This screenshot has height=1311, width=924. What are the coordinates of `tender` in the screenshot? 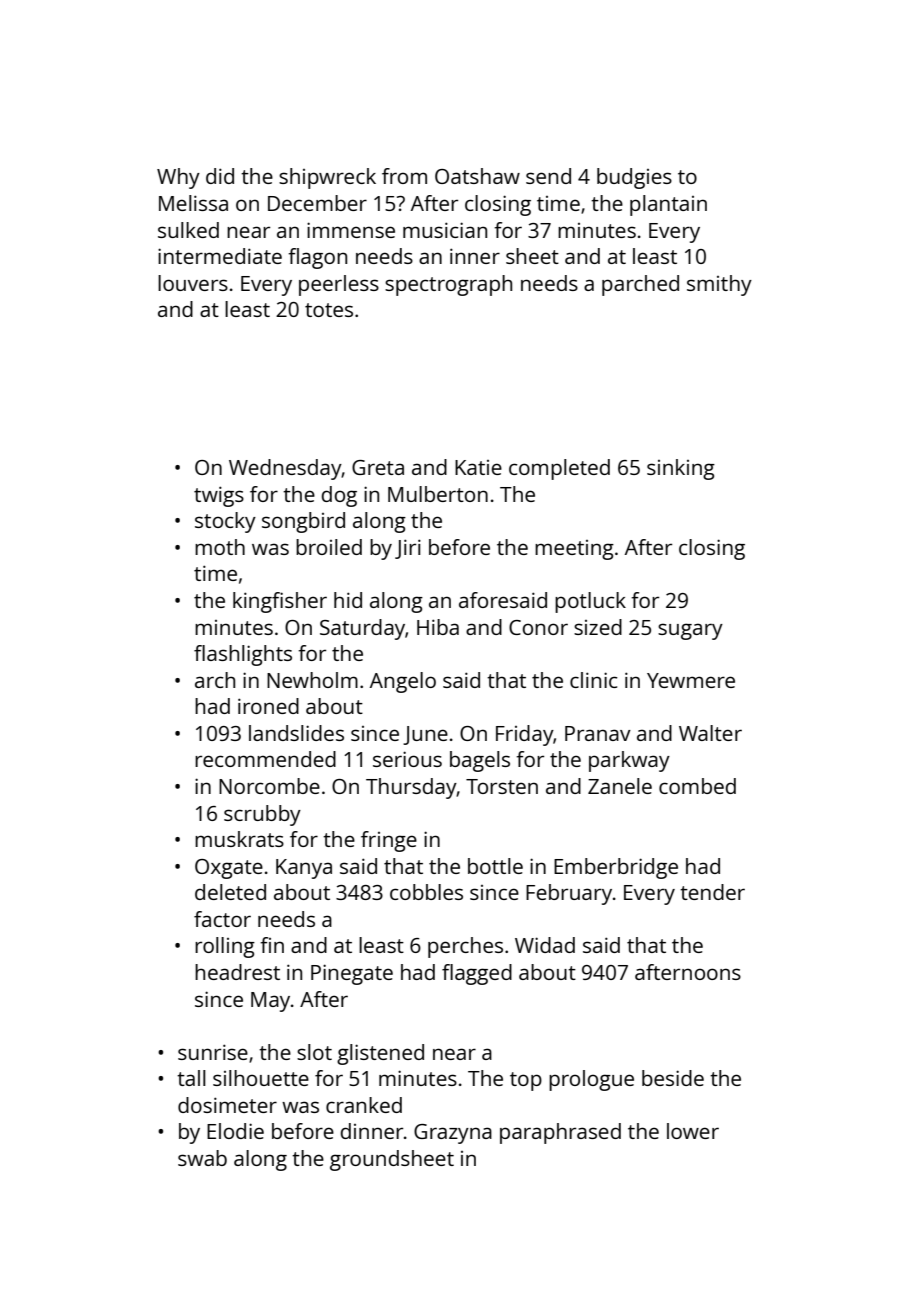 It's located at (712, 892).
